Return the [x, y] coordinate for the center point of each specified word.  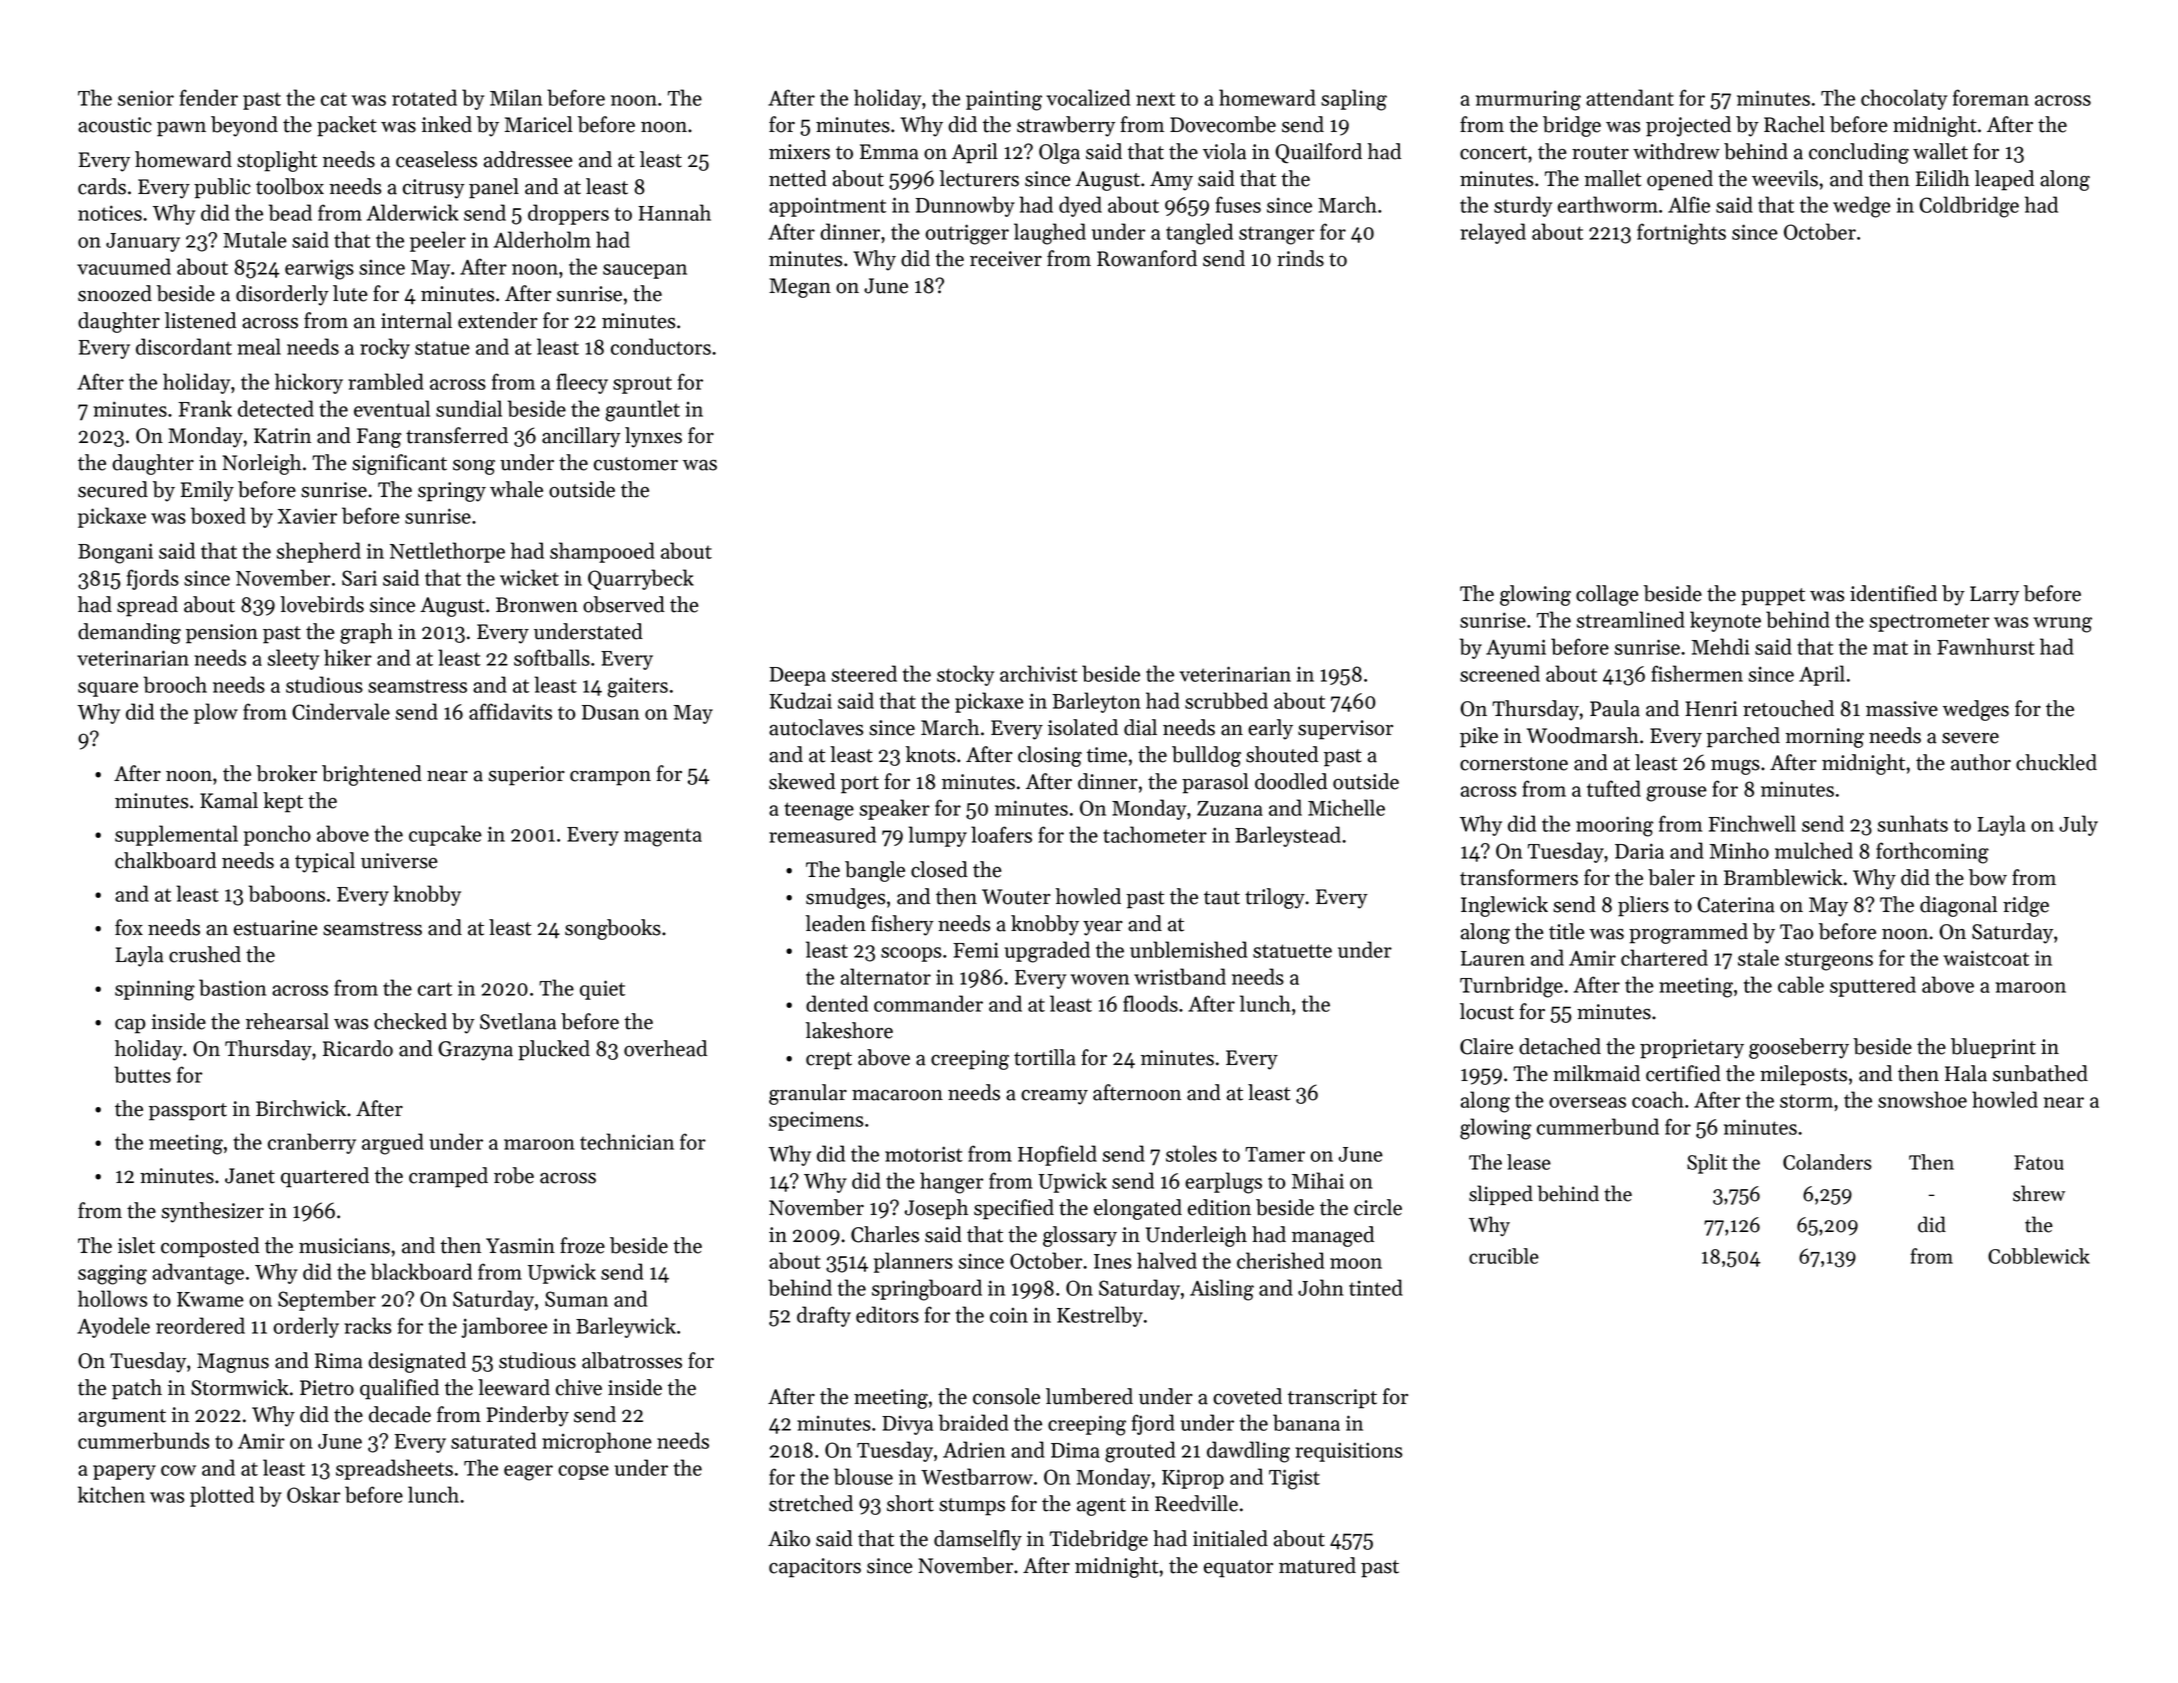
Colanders [1827, 1162]
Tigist [1294, 1479]
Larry [1994, 596]
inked [446, 124]
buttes [142, 1074]
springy [452, 492]
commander [928, 1003]
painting [1004, 100]
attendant [1630, 97]
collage [1607, 595]
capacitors [815, 1568]
